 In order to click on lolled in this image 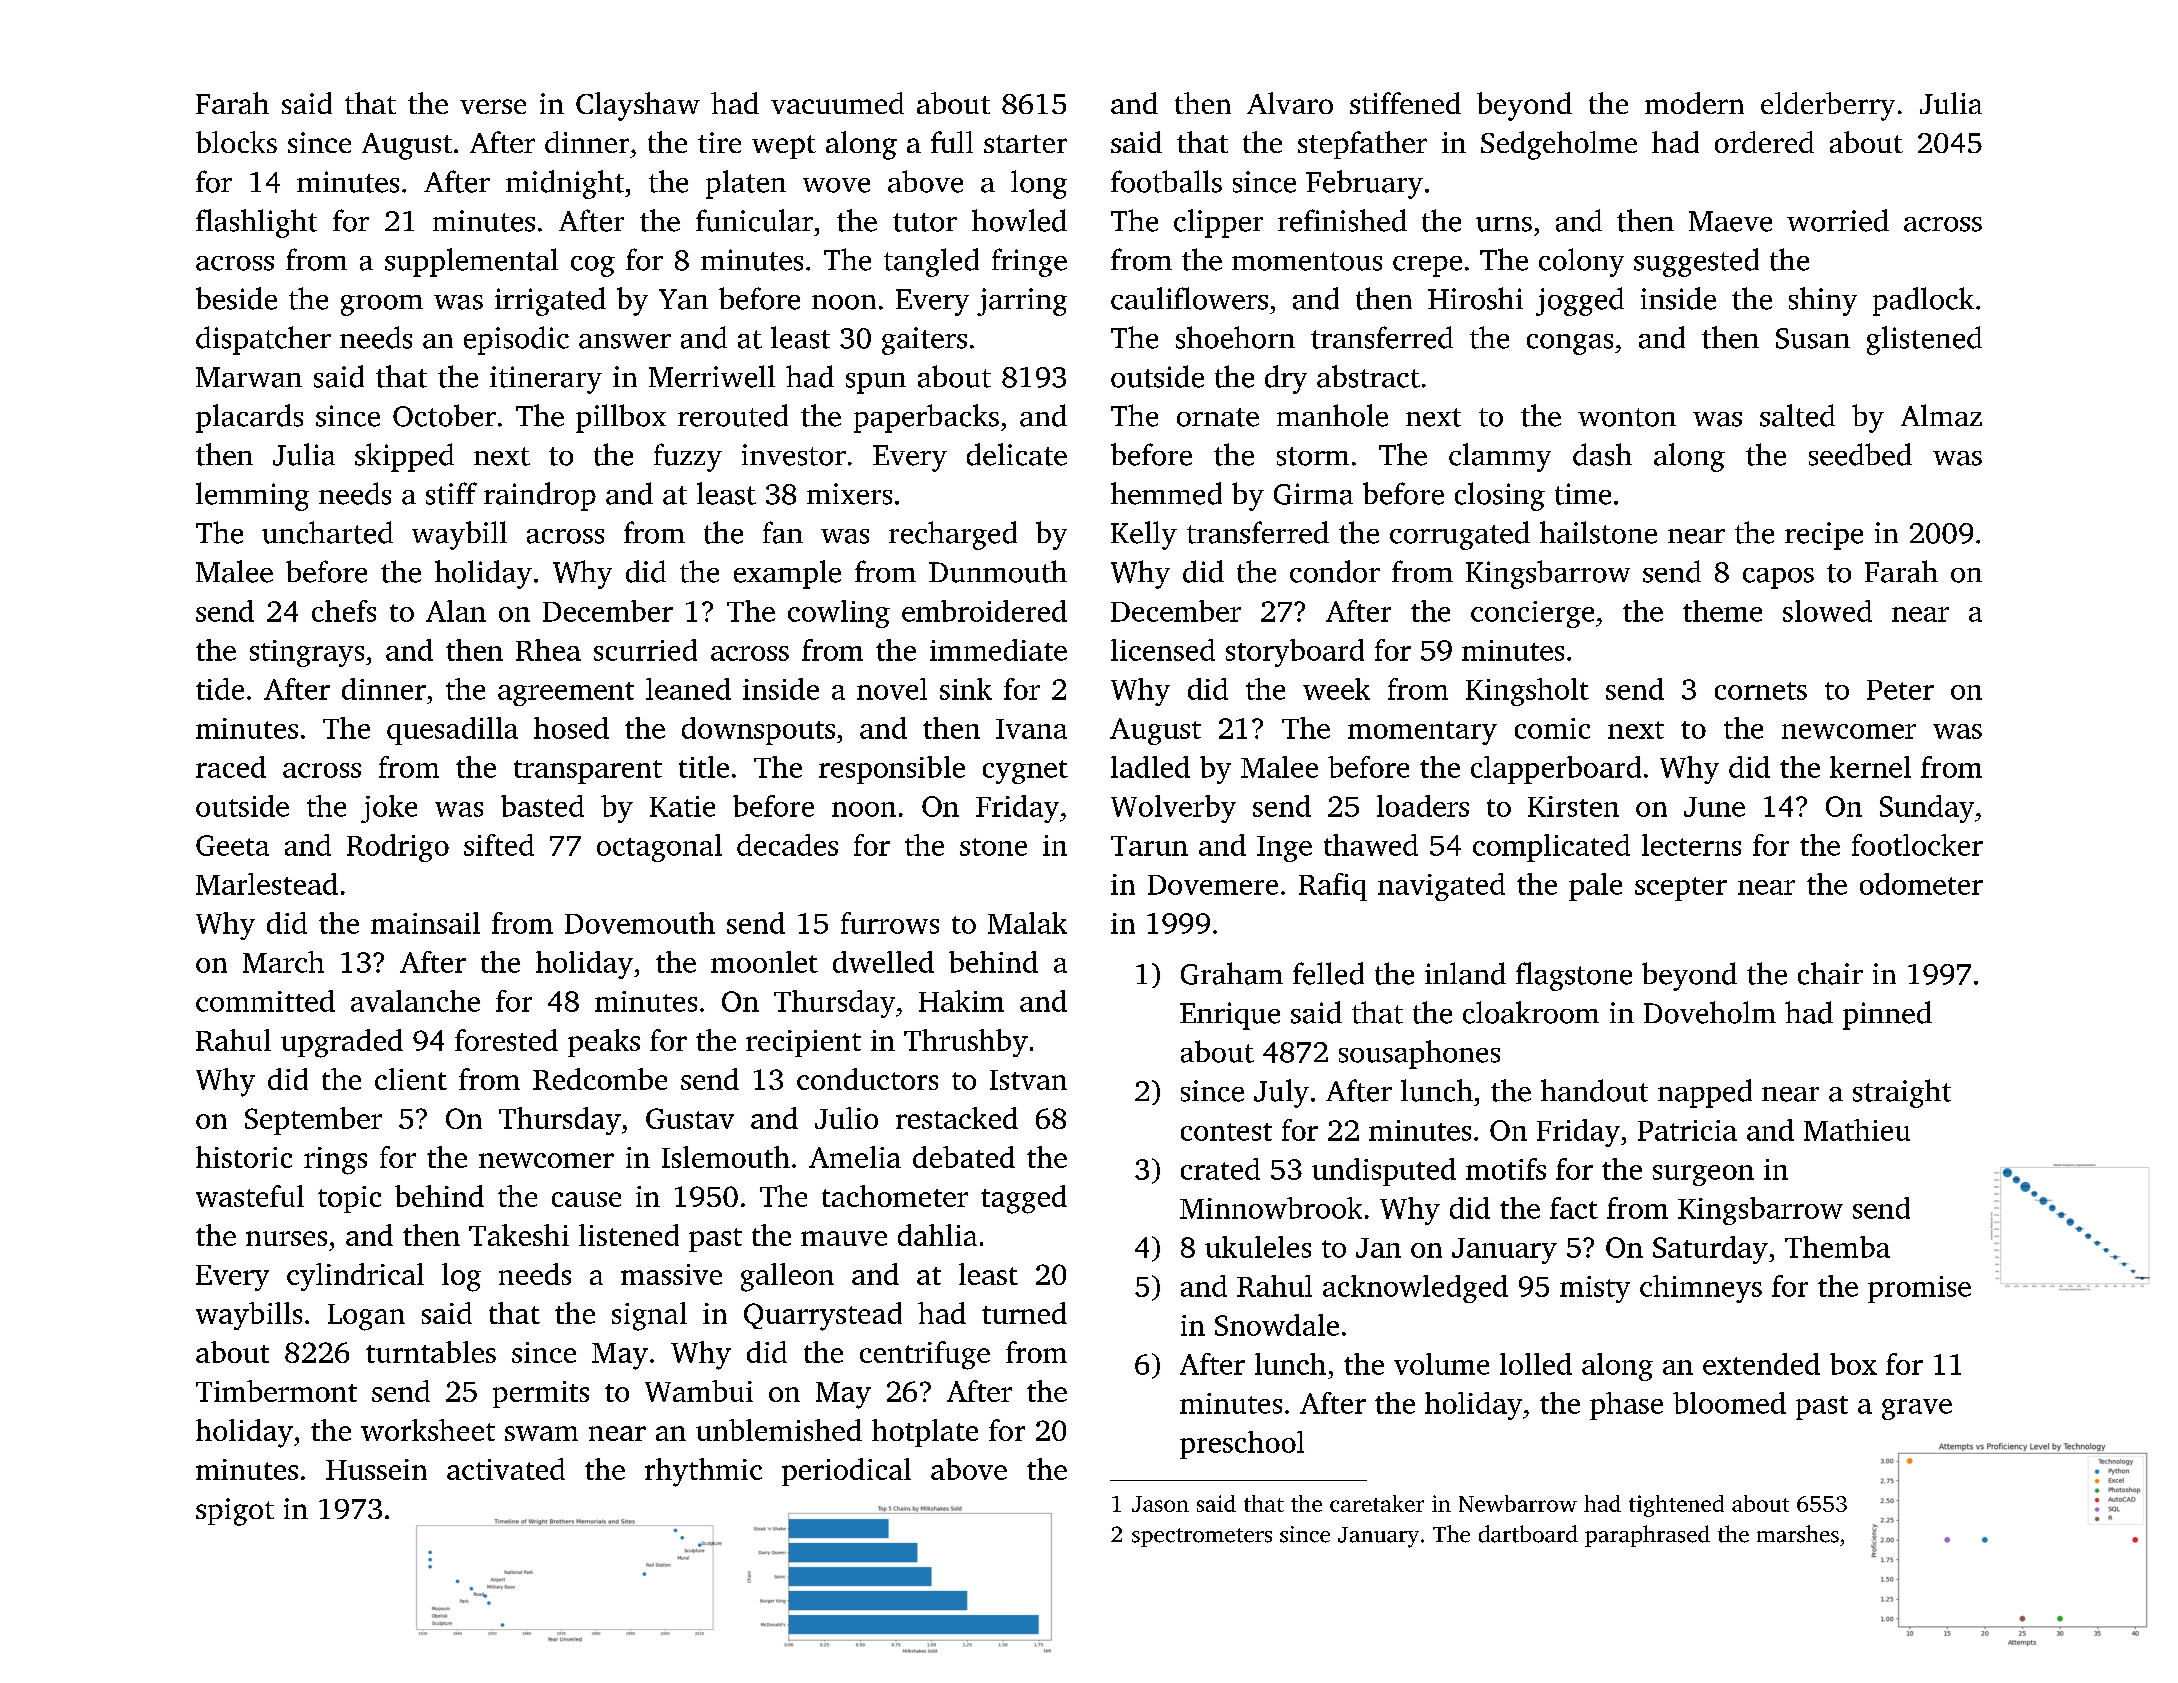, I will do `click(1536, 1364)`.
